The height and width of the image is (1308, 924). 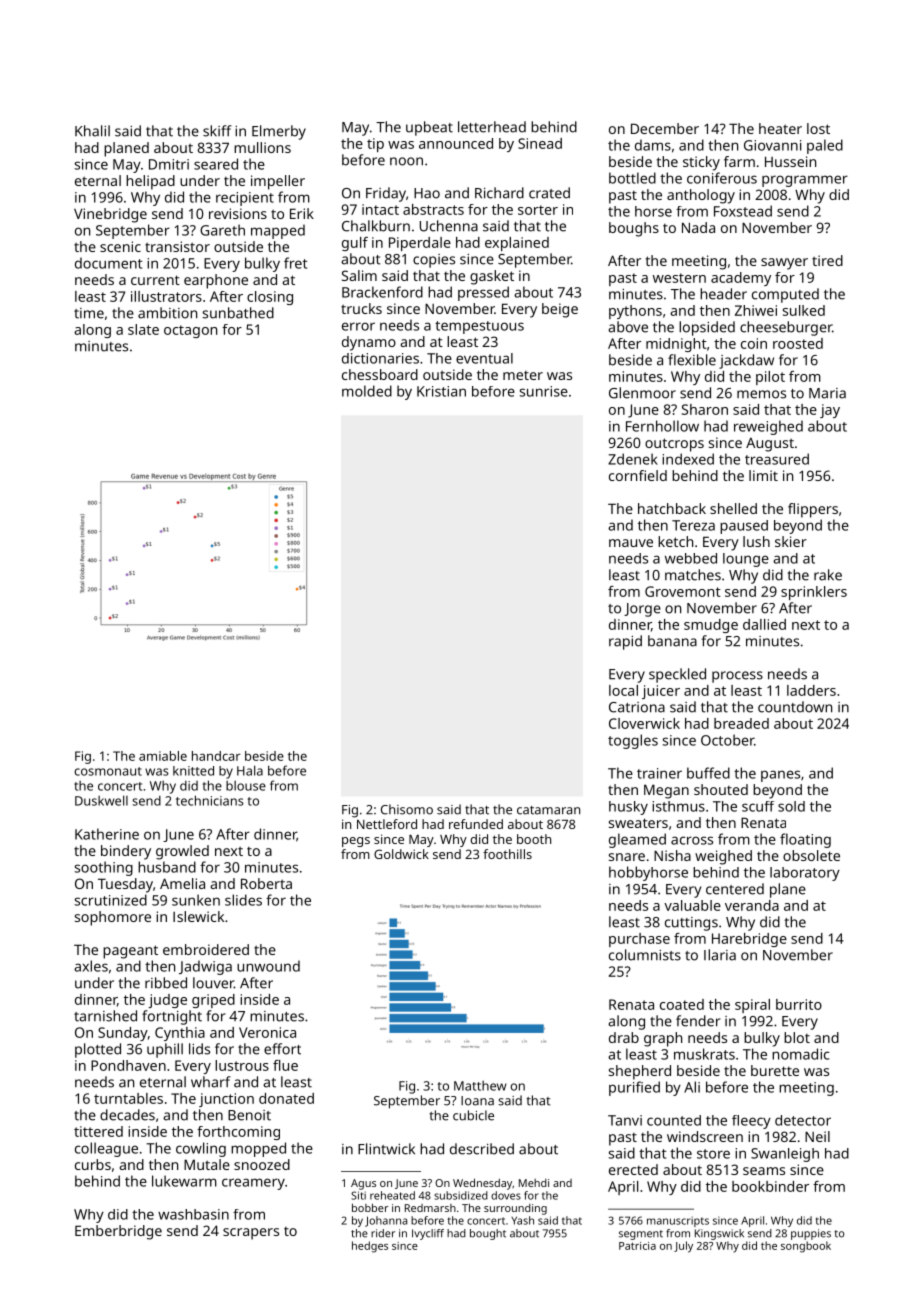 What do you see at coordinates (633, 741) in the image?
I see `toggles` at bounding box center [633, 741].
